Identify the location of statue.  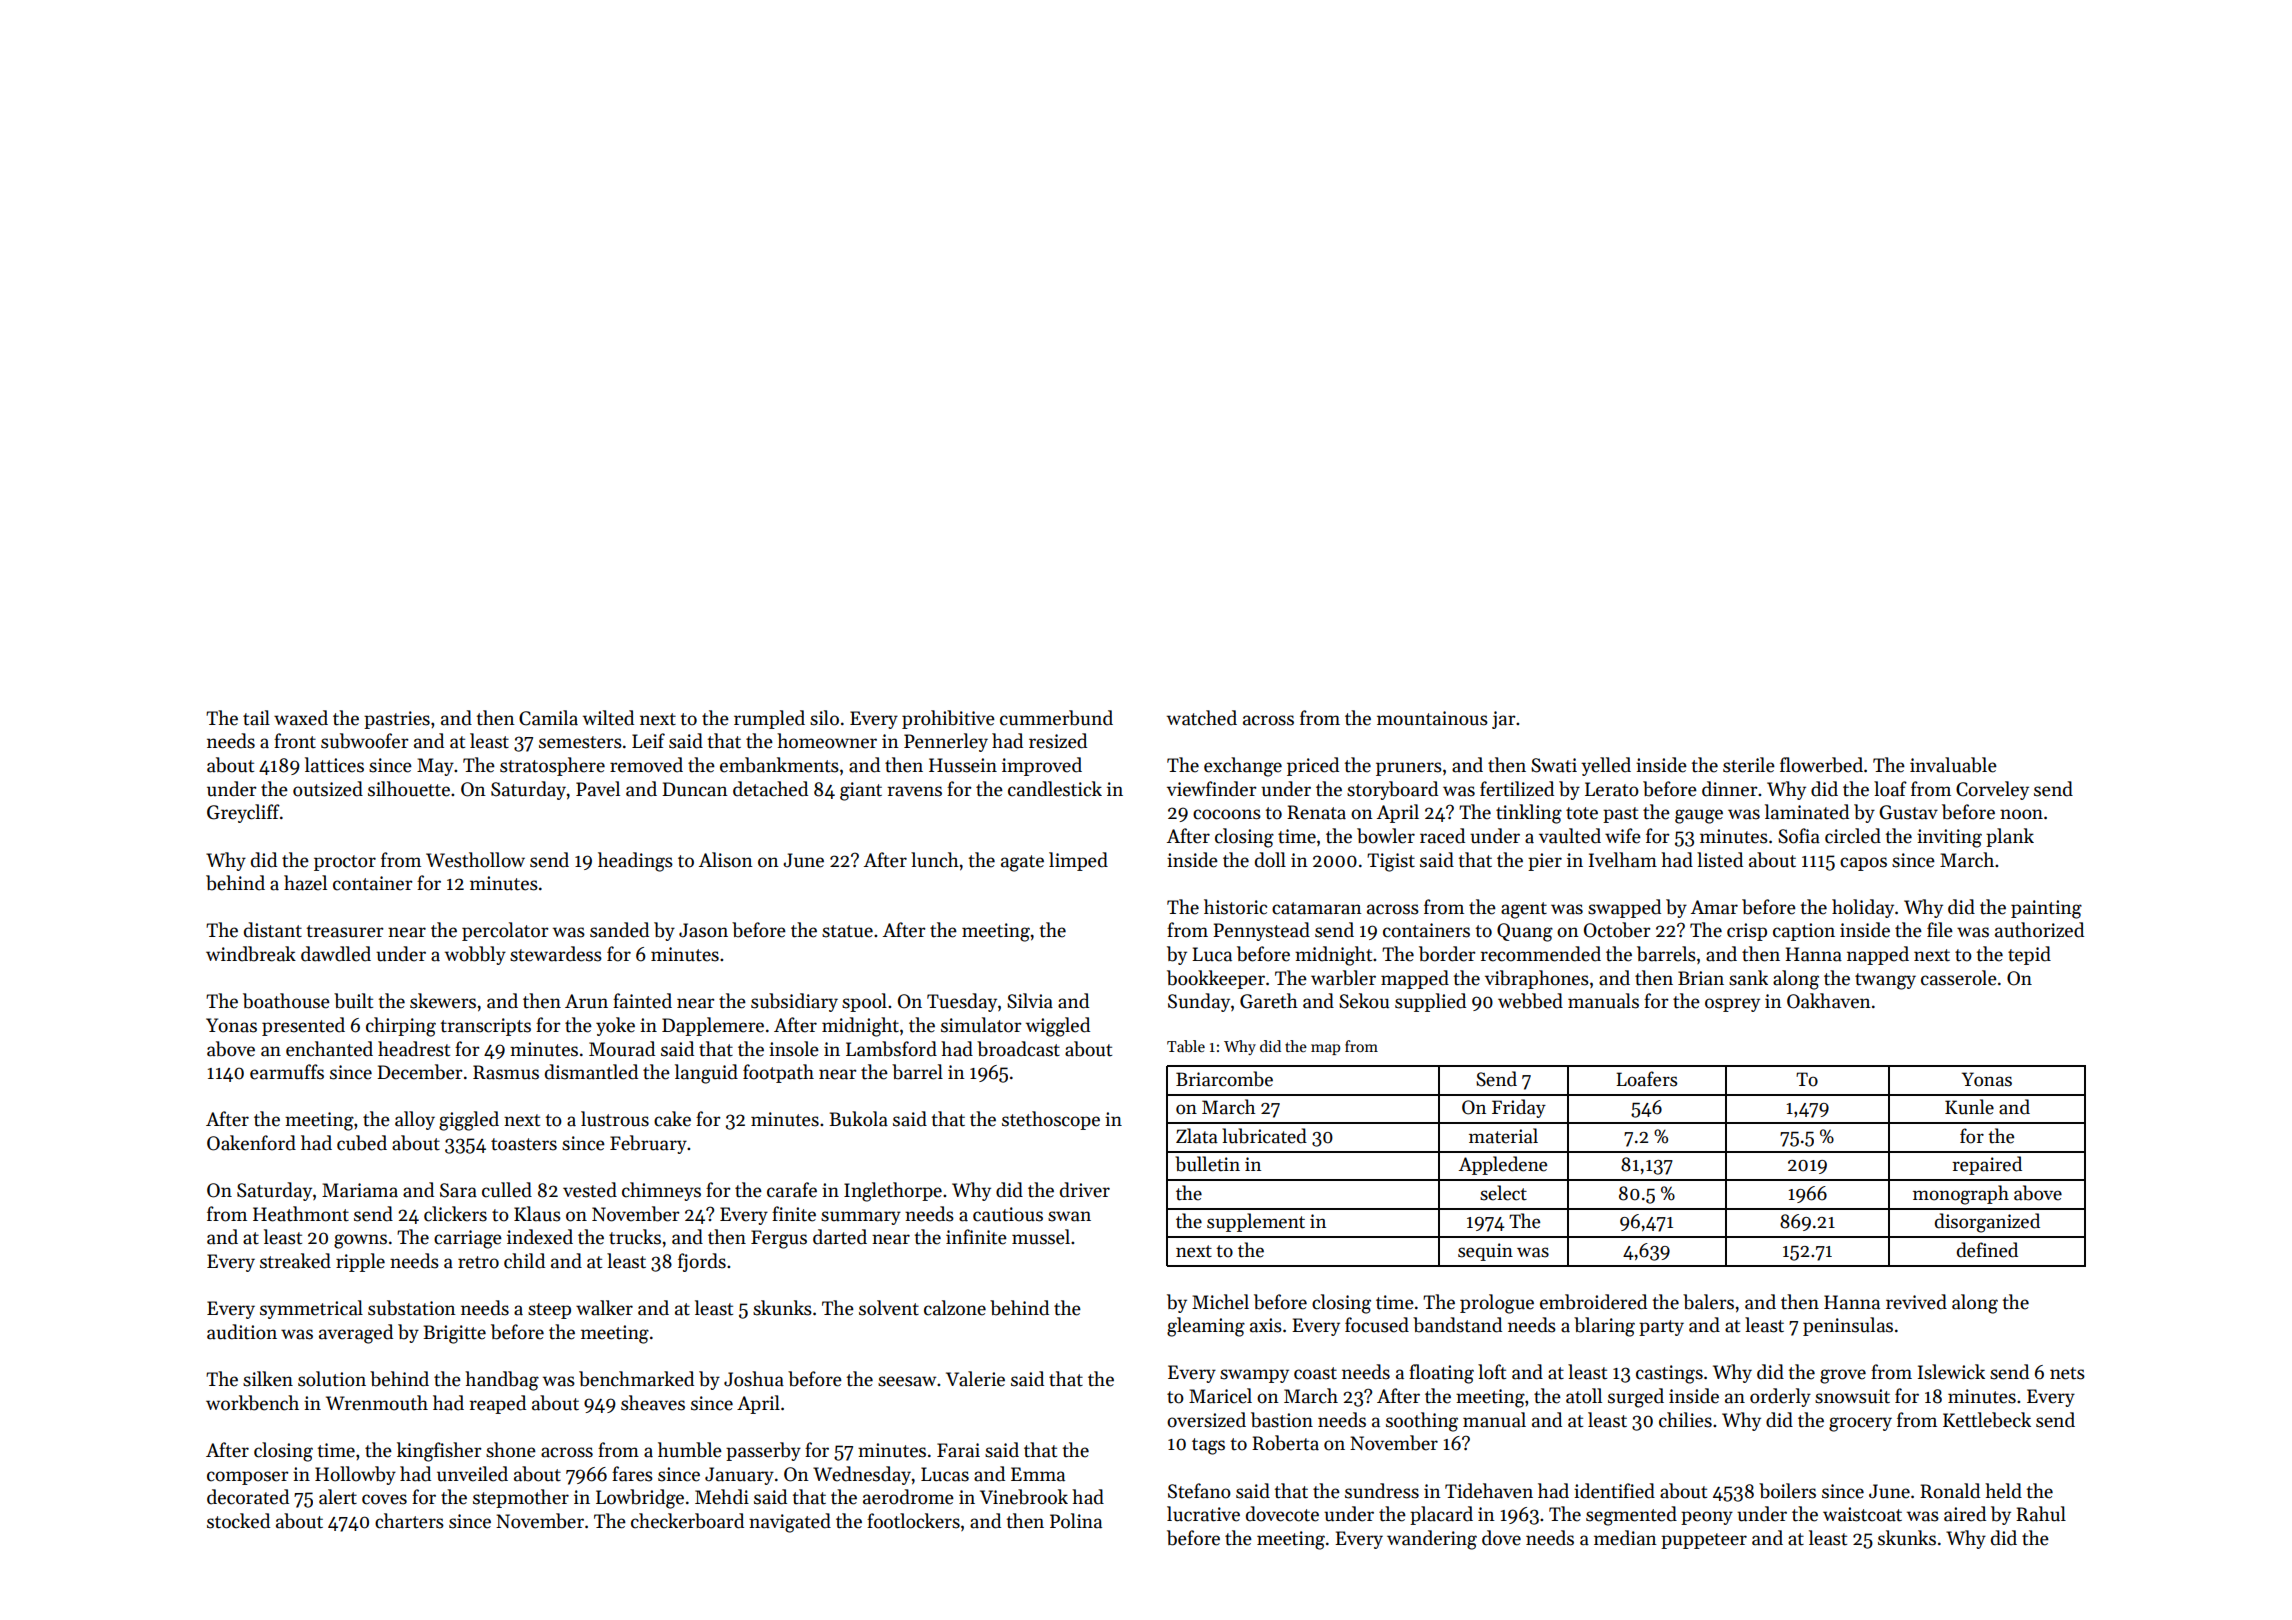
(847, 931).
